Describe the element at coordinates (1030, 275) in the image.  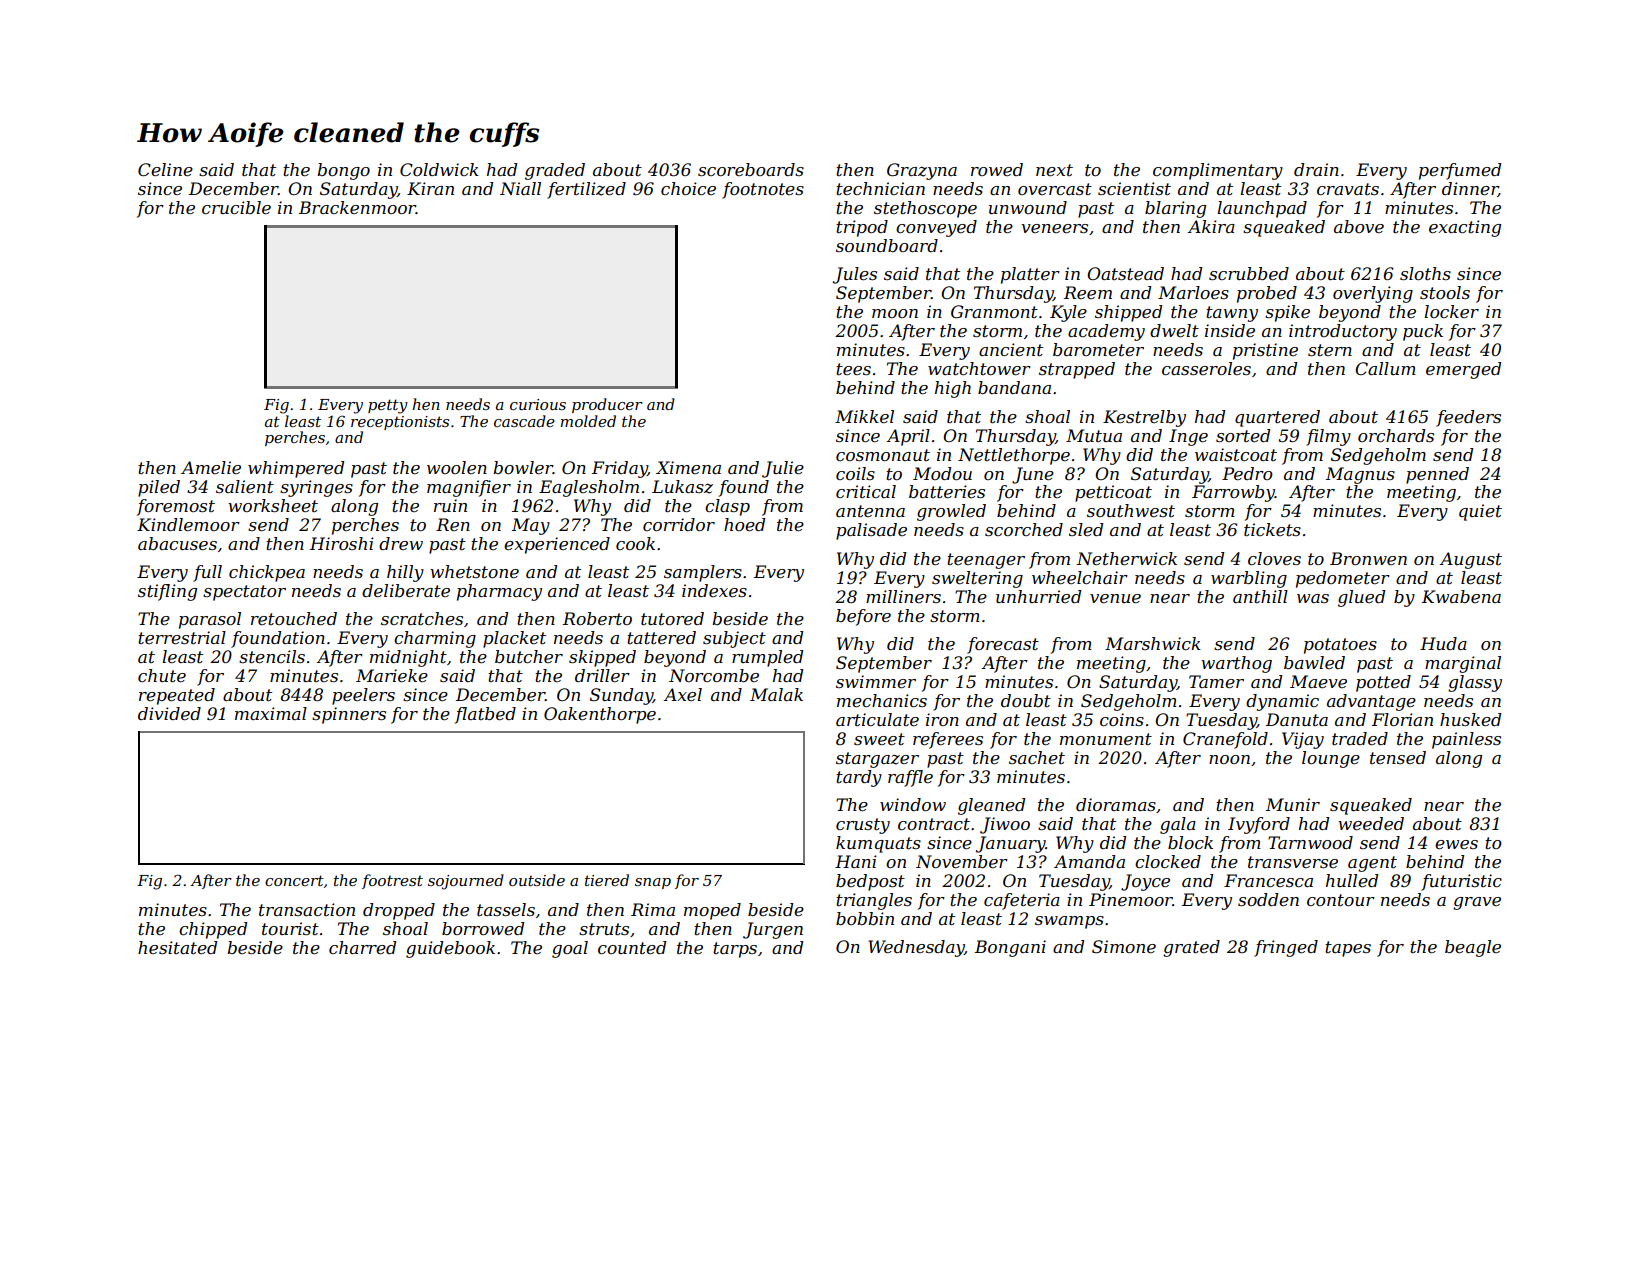
I see `platter` at that location.
